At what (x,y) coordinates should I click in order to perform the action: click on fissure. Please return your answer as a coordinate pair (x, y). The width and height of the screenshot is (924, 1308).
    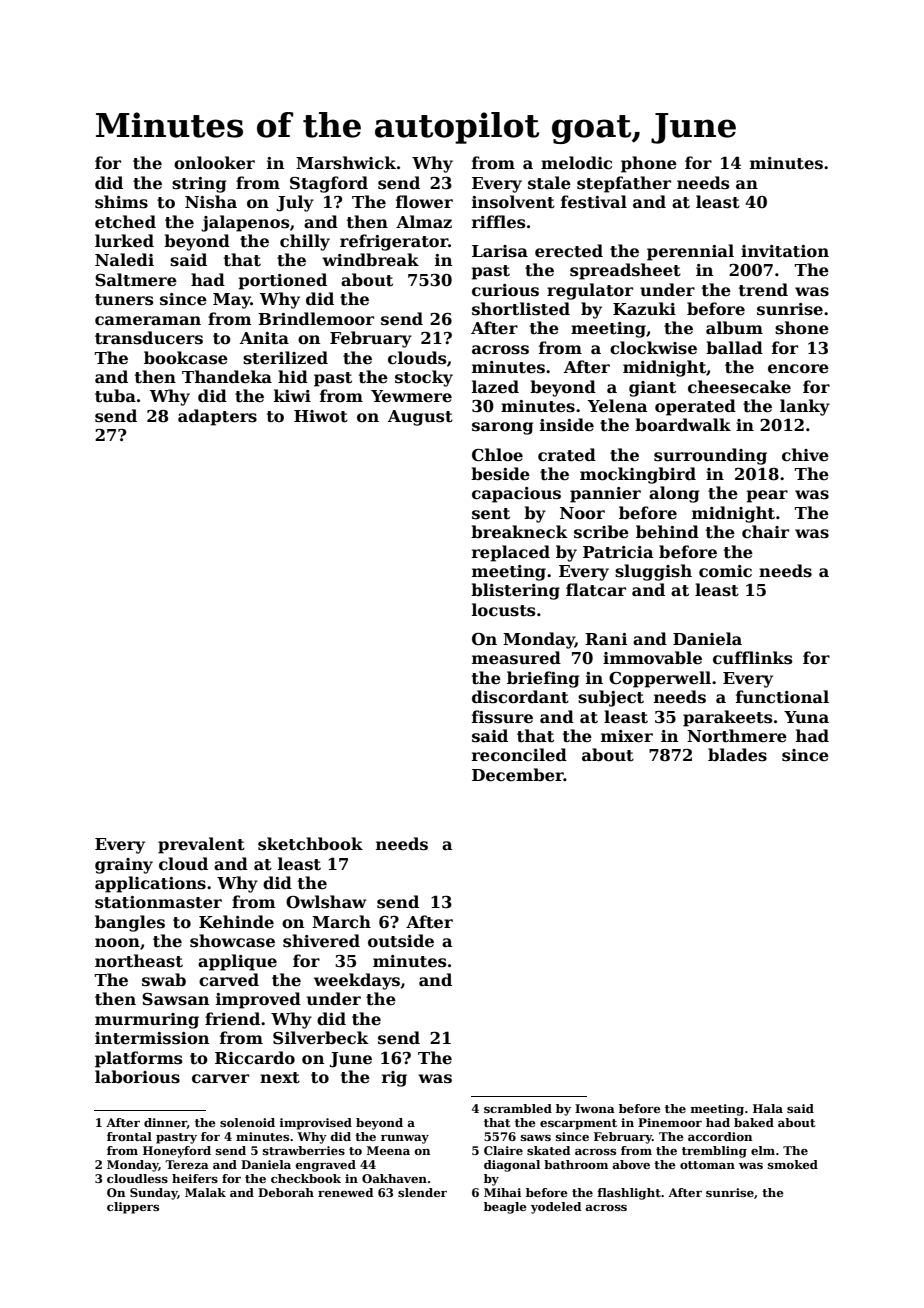
    Looking at the image, I should click on (502, 717).
